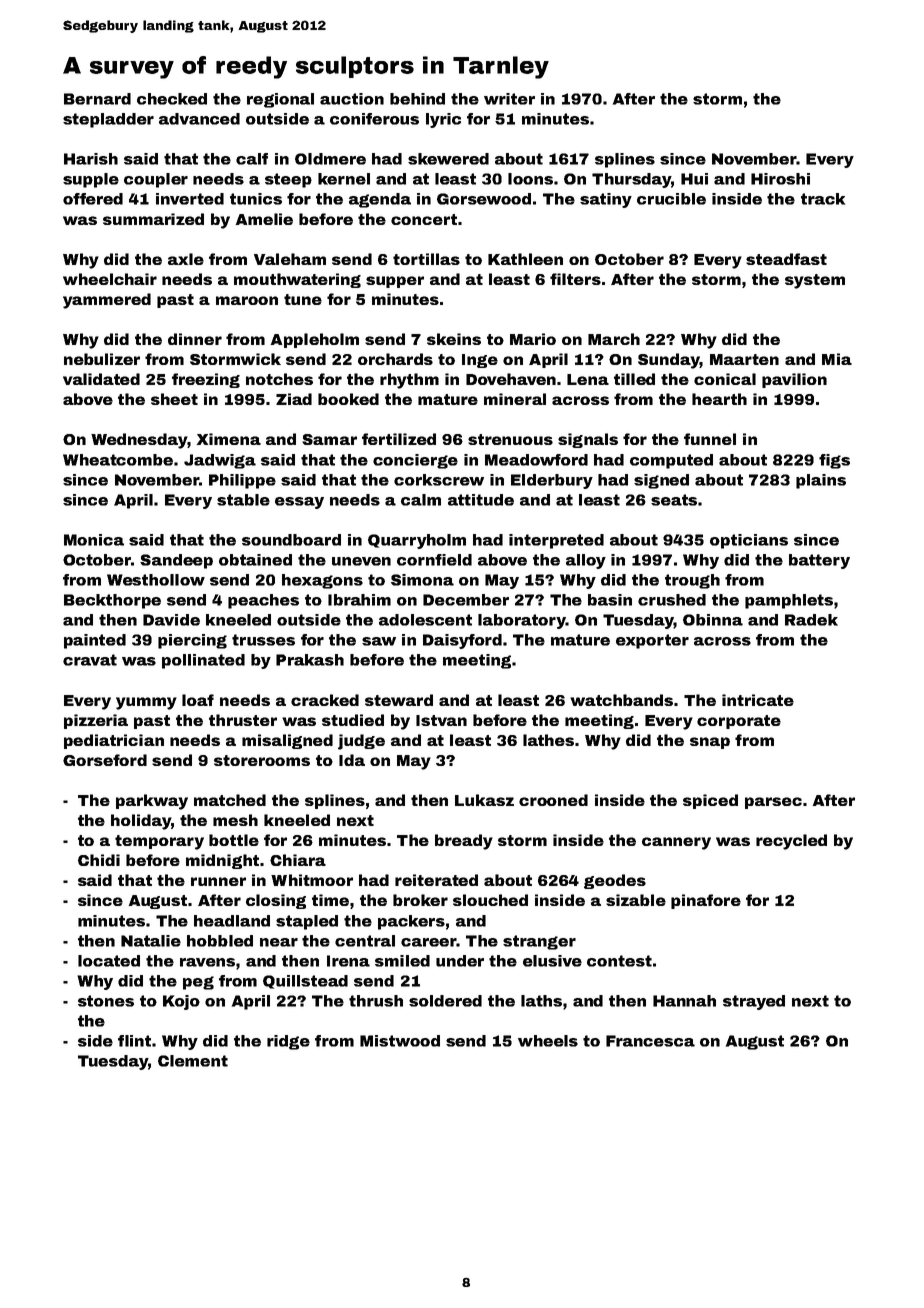 The width and height of the screenshot is (924, 1308). I want to click on Thursday, so click(631, 180).
